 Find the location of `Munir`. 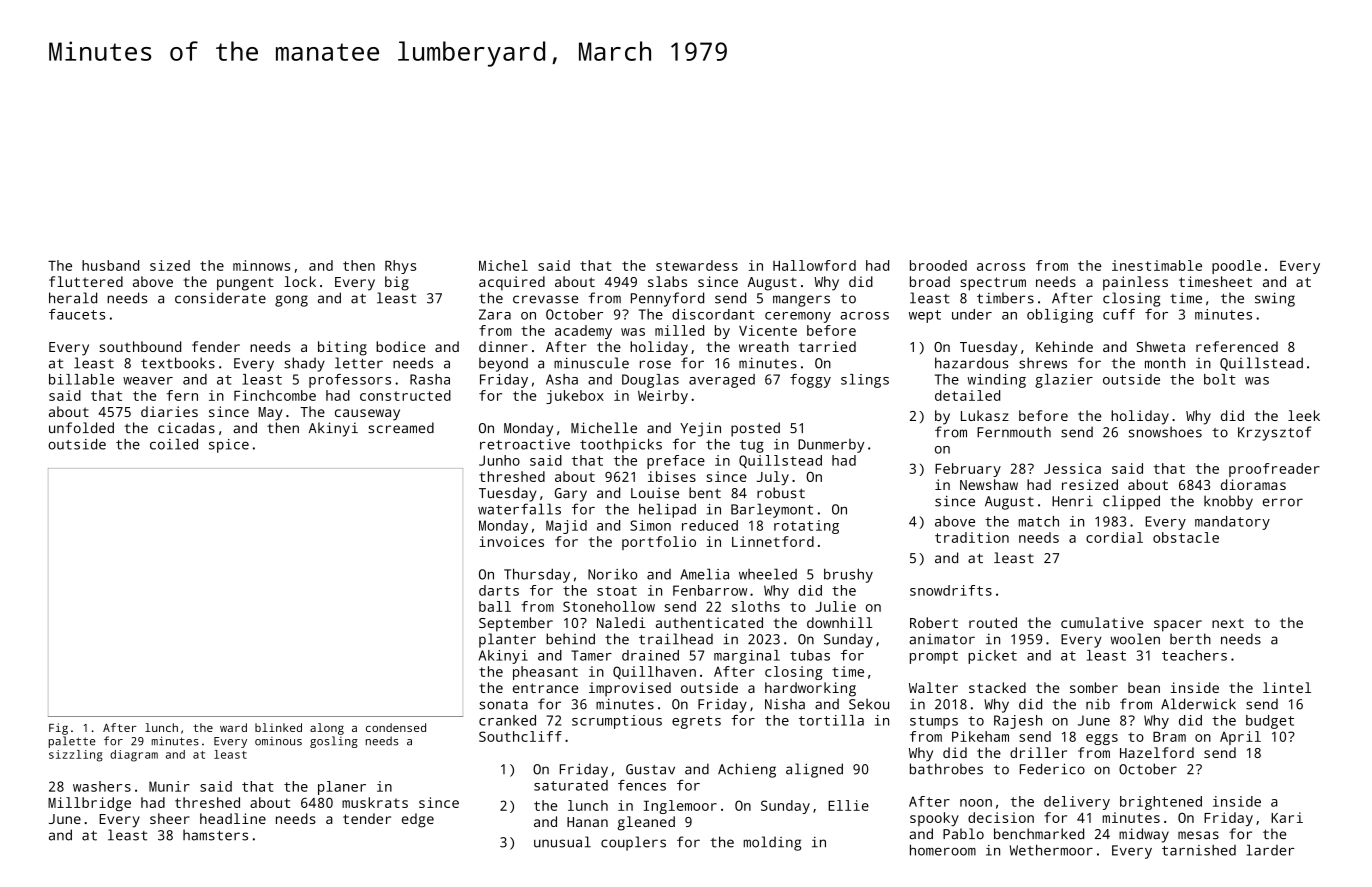

Munir is located at coordinates (169, 786).
